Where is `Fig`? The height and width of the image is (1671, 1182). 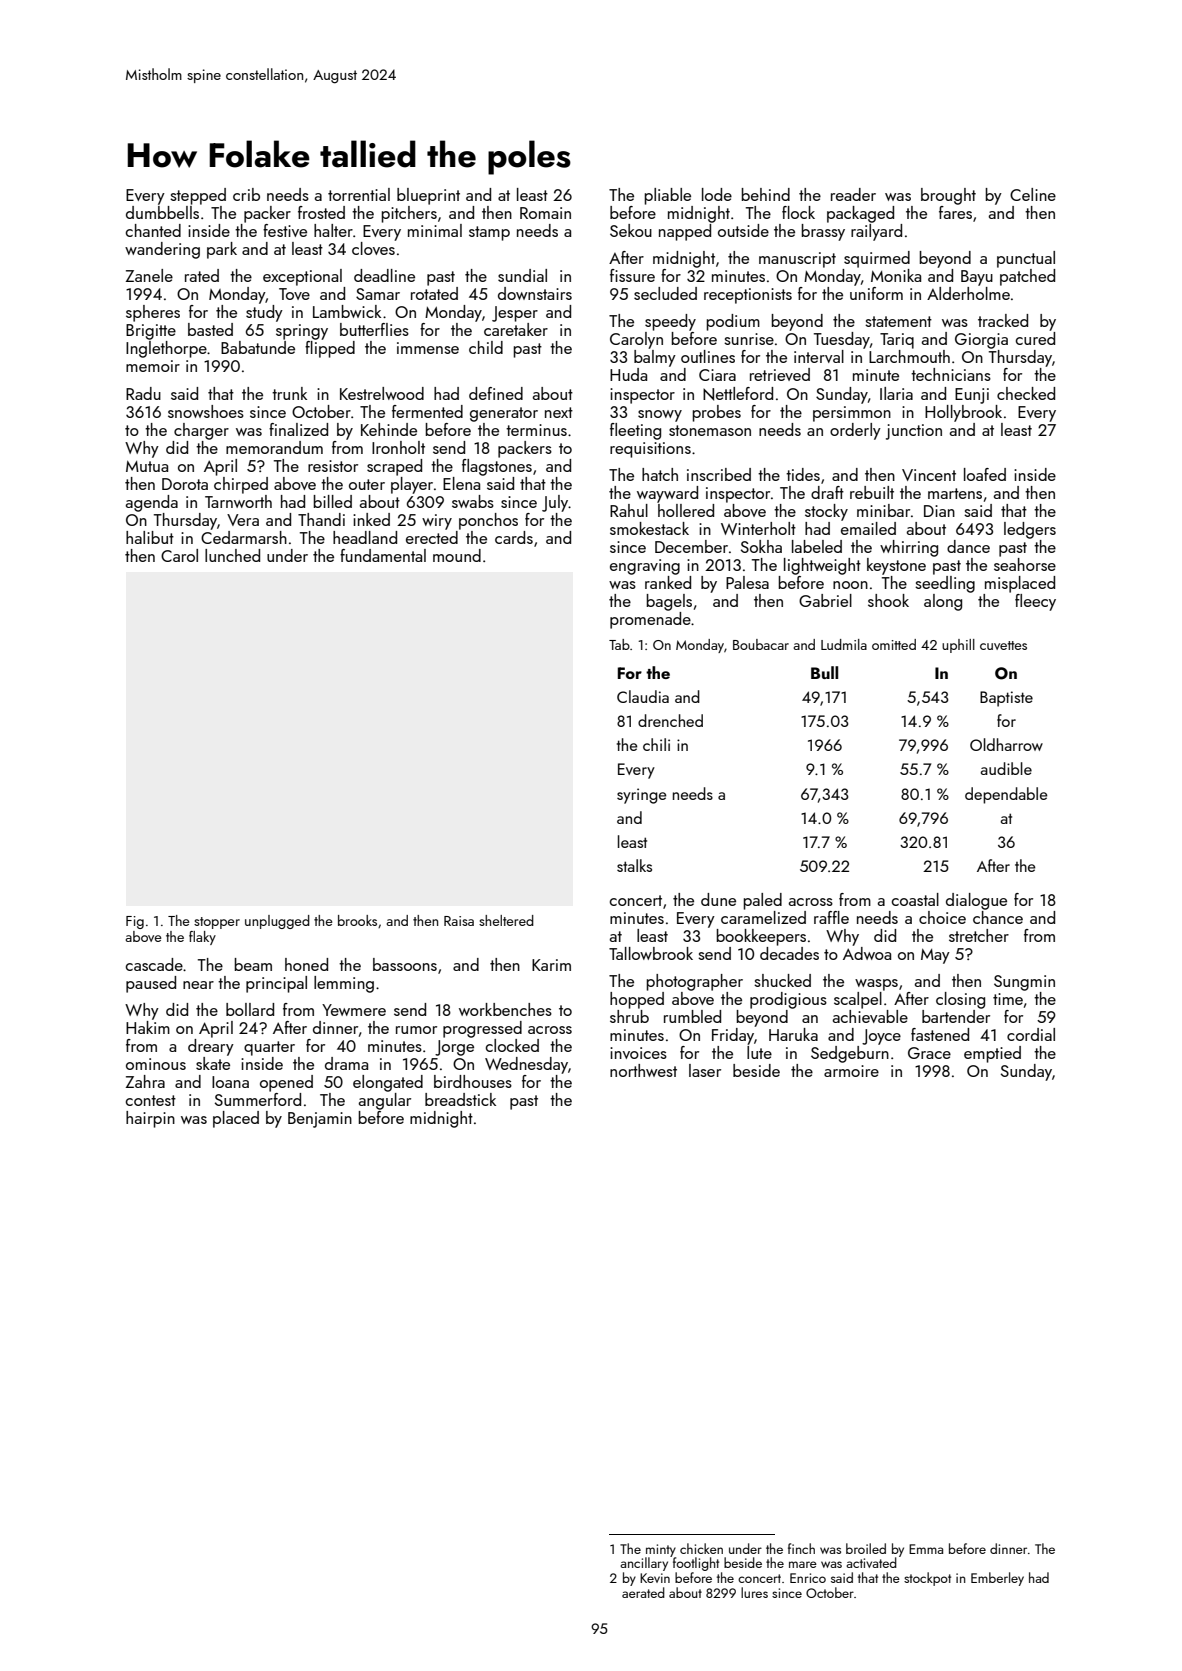 Fig is located at coordinates (135, 922).
